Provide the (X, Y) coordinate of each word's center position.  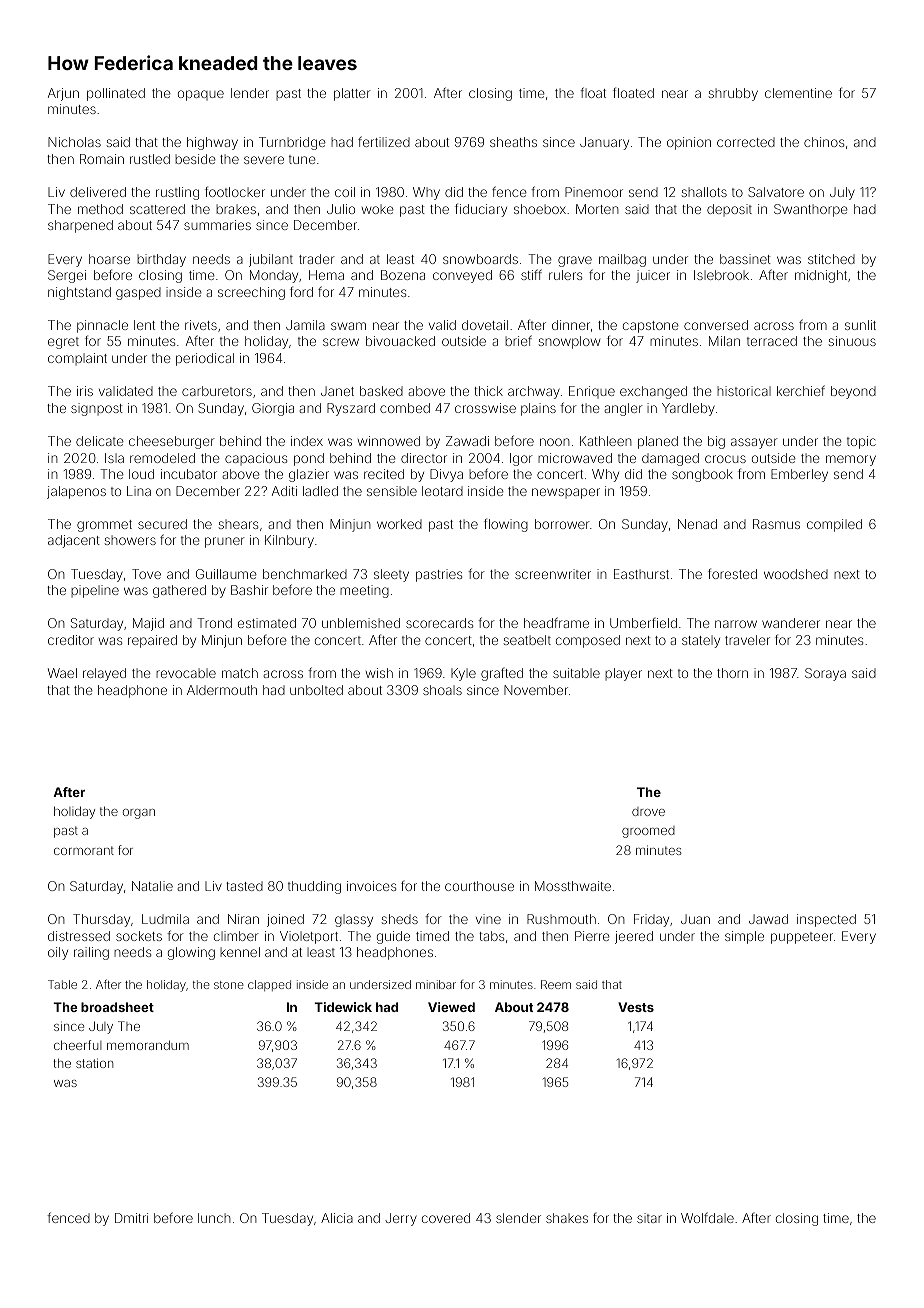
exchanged (653, 392)
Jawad (768, 919)
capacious (256, 459)
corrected (746, 142)
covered (446, 1218)
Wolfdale (707, 1217)
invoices (371, 886)
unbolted (316, 690)
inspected (826, 920)
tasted (244, 886)
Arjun (63, 94)
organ (139, 814)
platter (352, 94)
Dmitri (131, 1218)
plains (538, 409)
